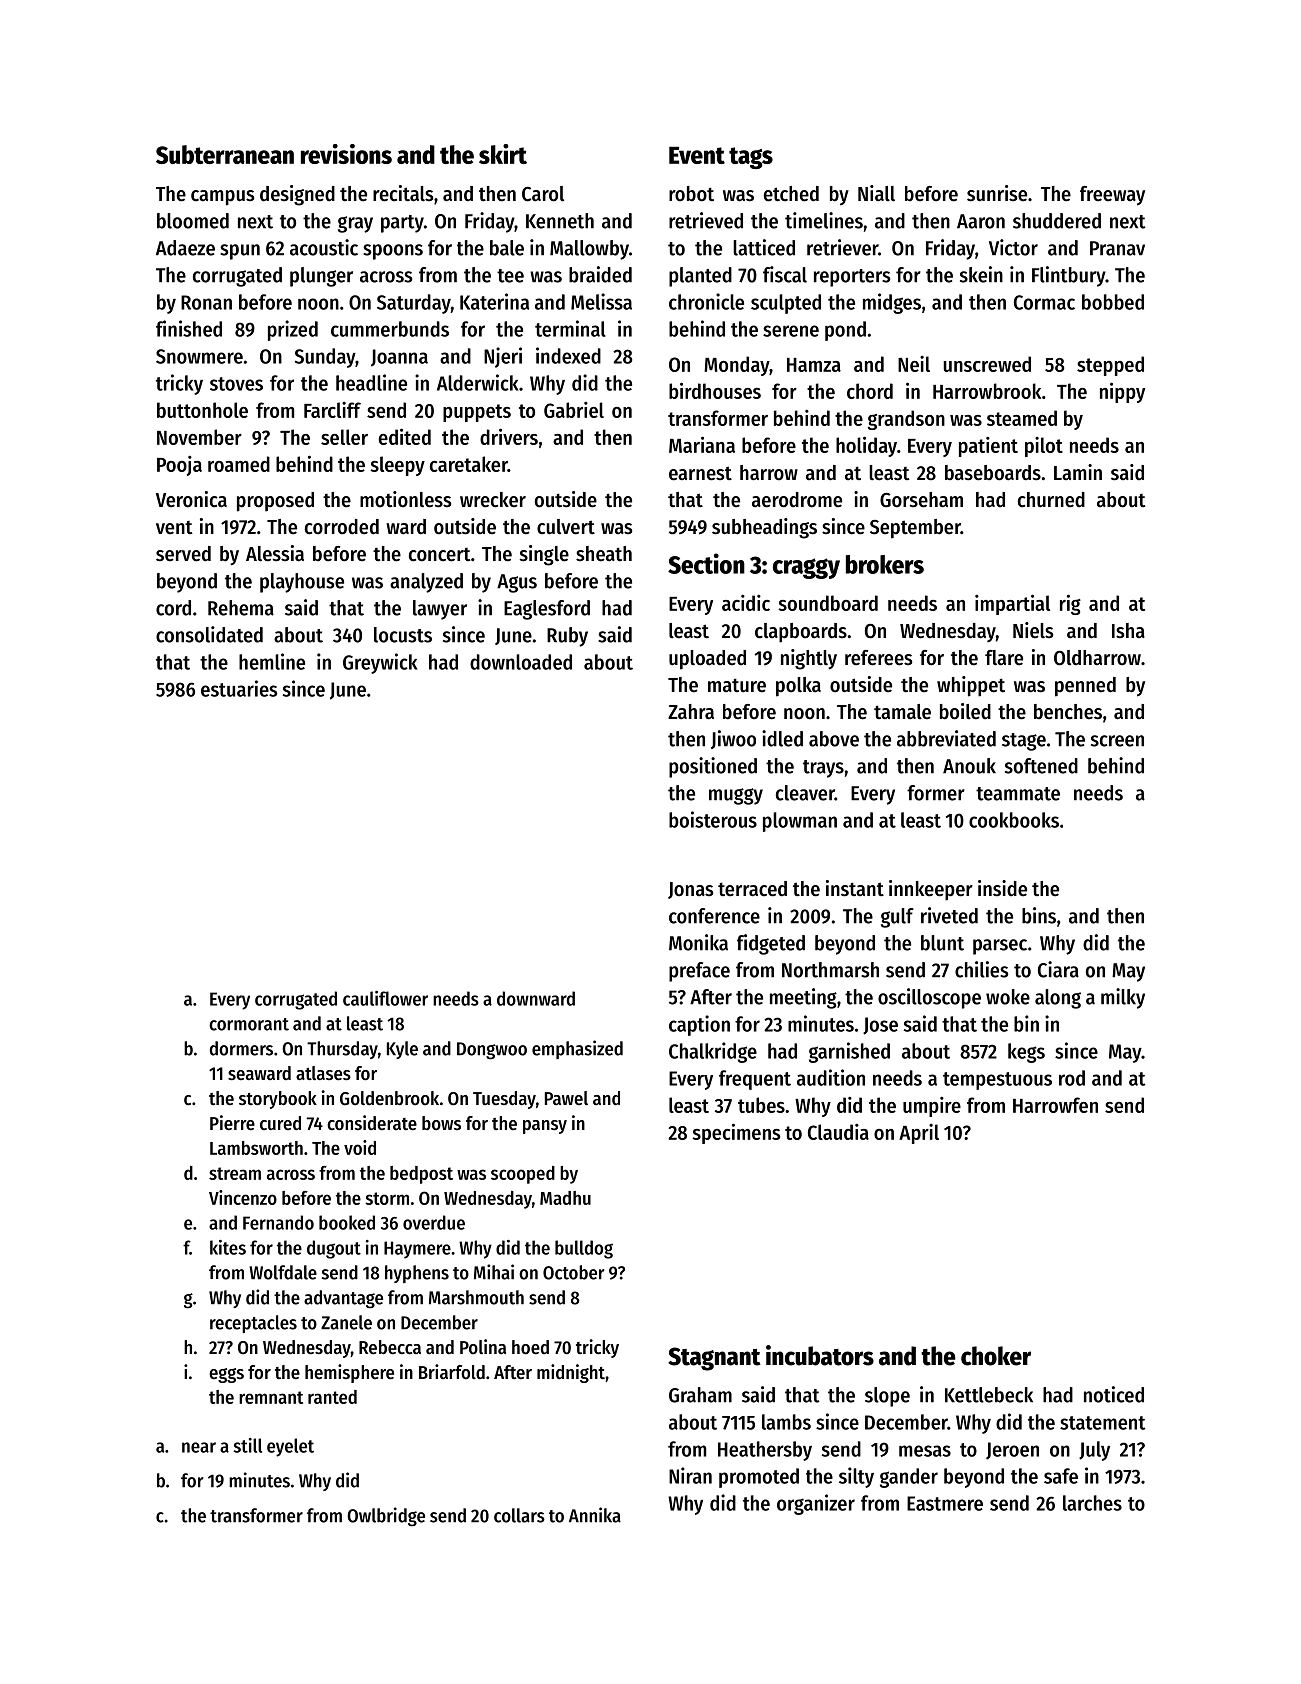  I want to click on eggs, so click(226, 1375).
